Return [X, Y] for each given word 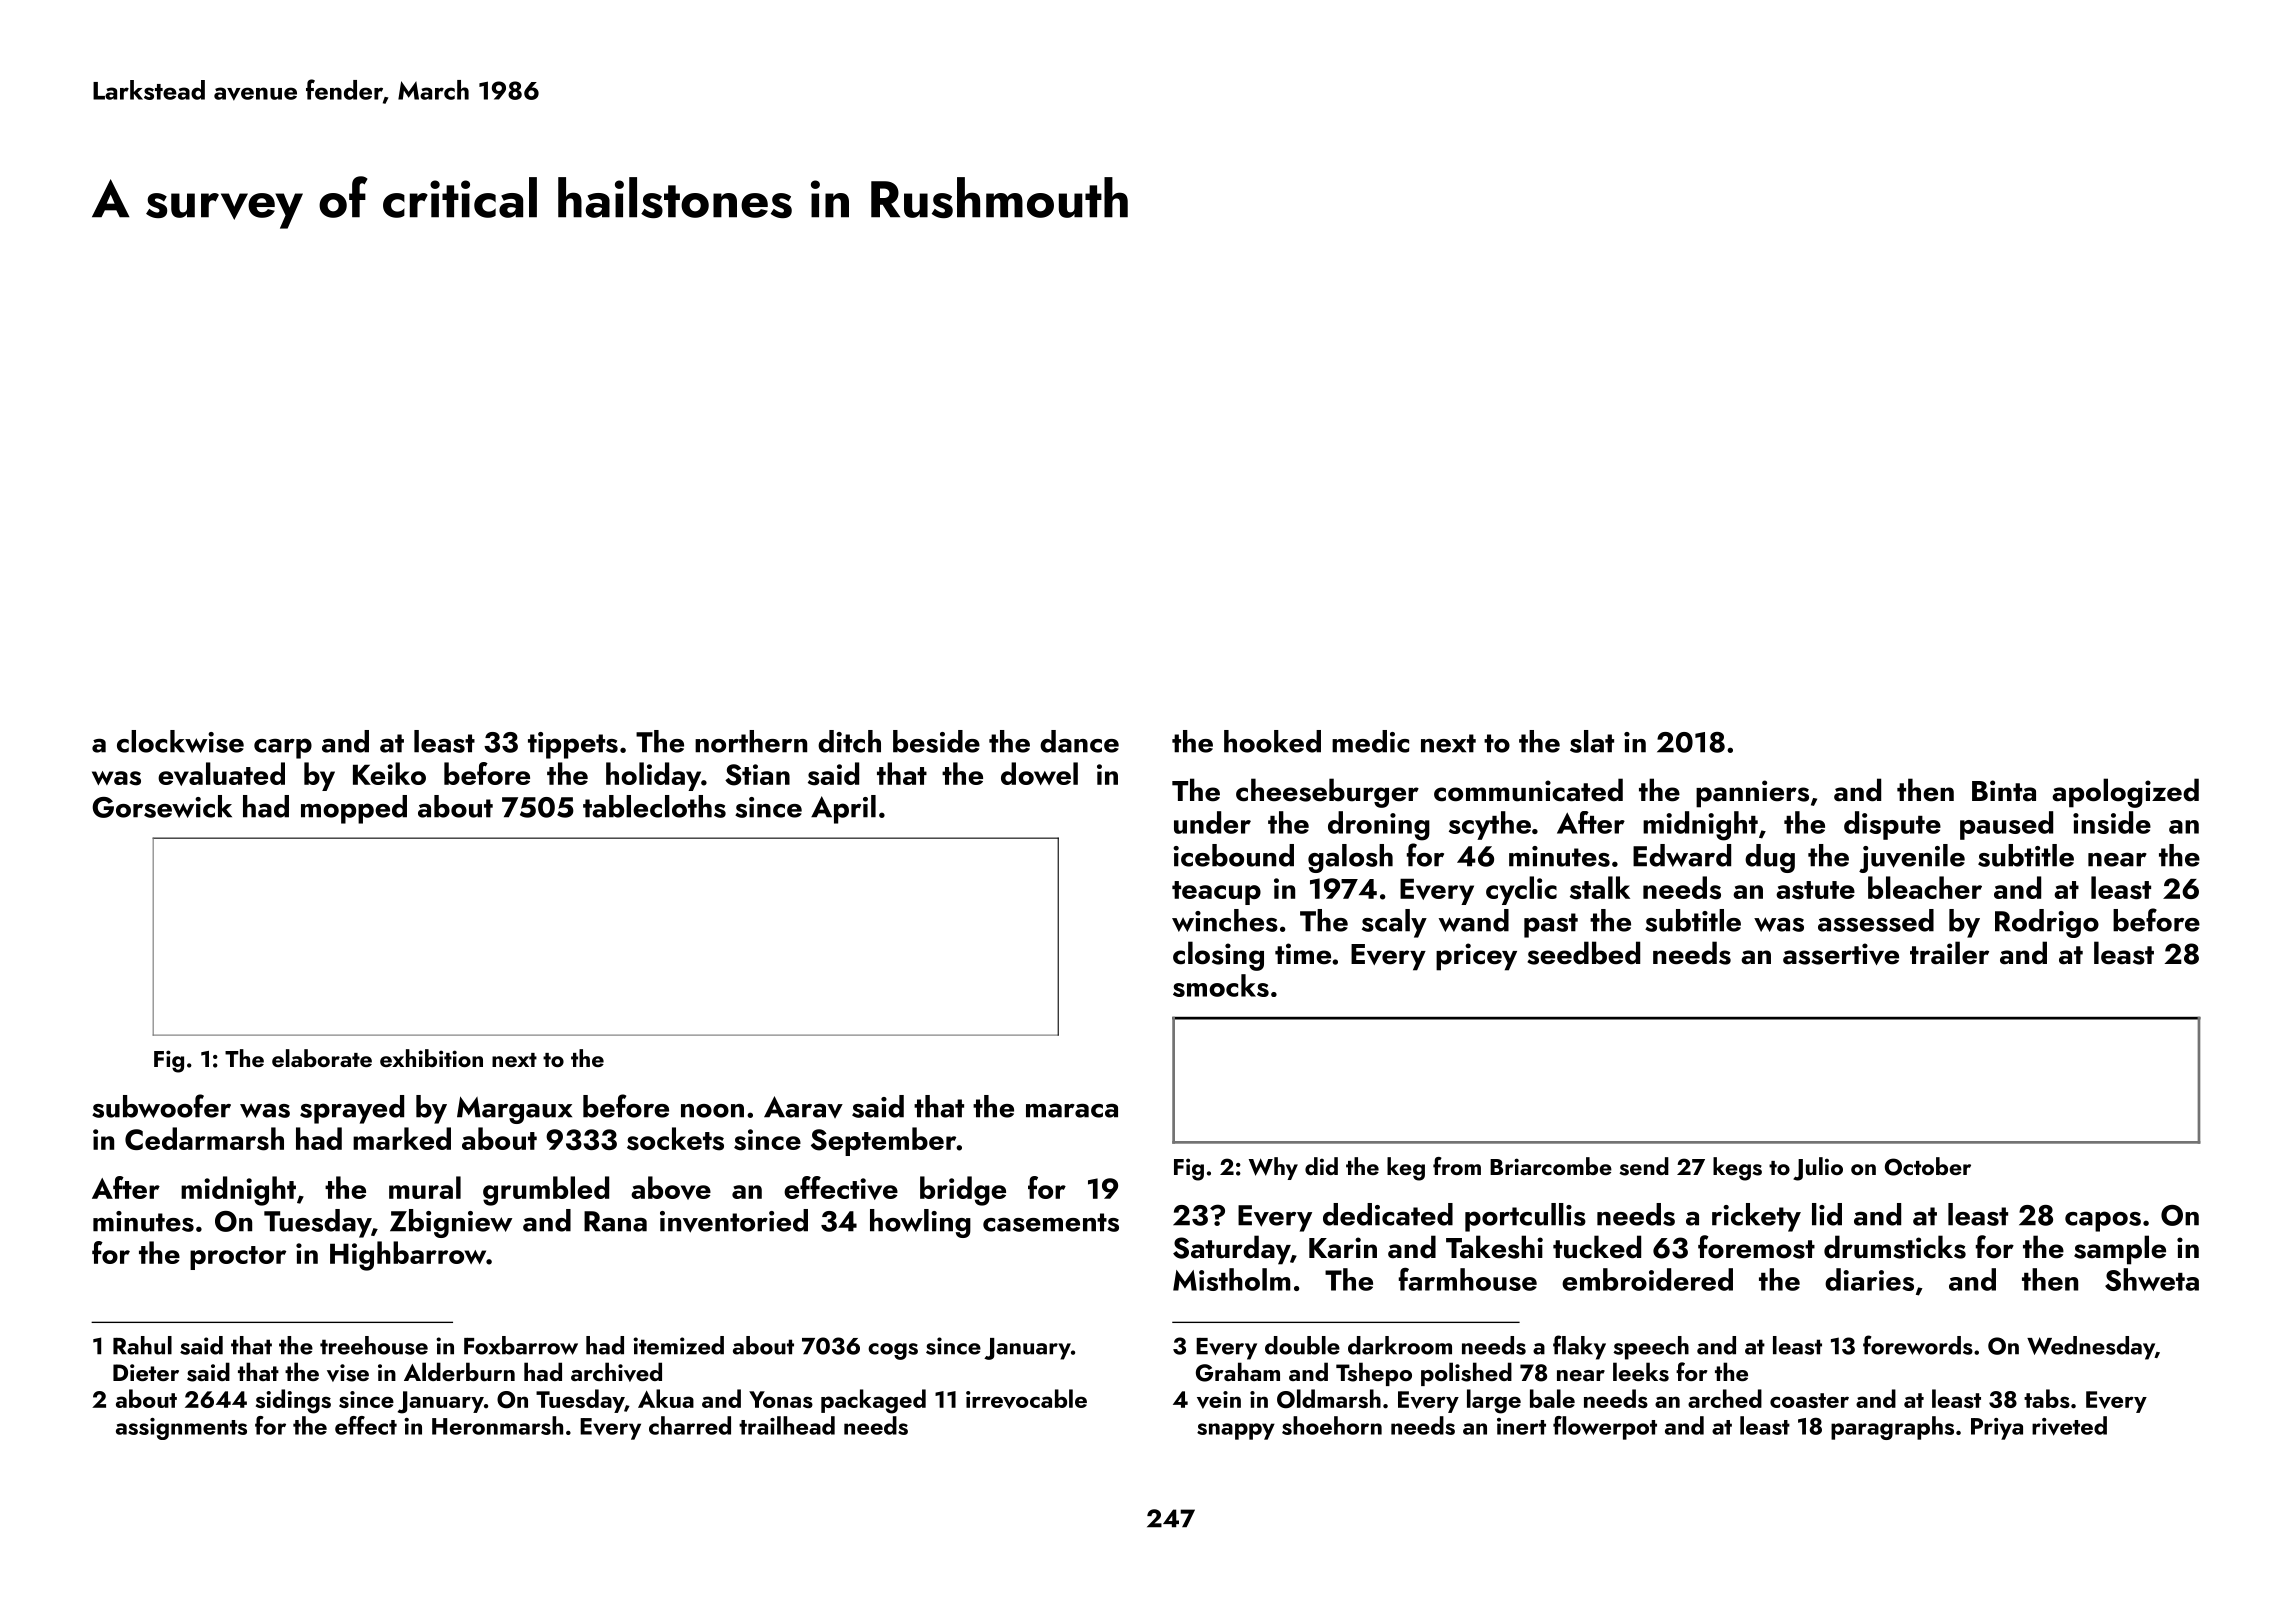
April [843, 809]
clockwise [180, 741]
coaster [1809, 1400]
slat [1592, 741]
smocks [1221, 985]
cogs [893, 1351]
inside [2112, 822]
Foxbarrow [521, 1345]
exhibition [431, 1058]
